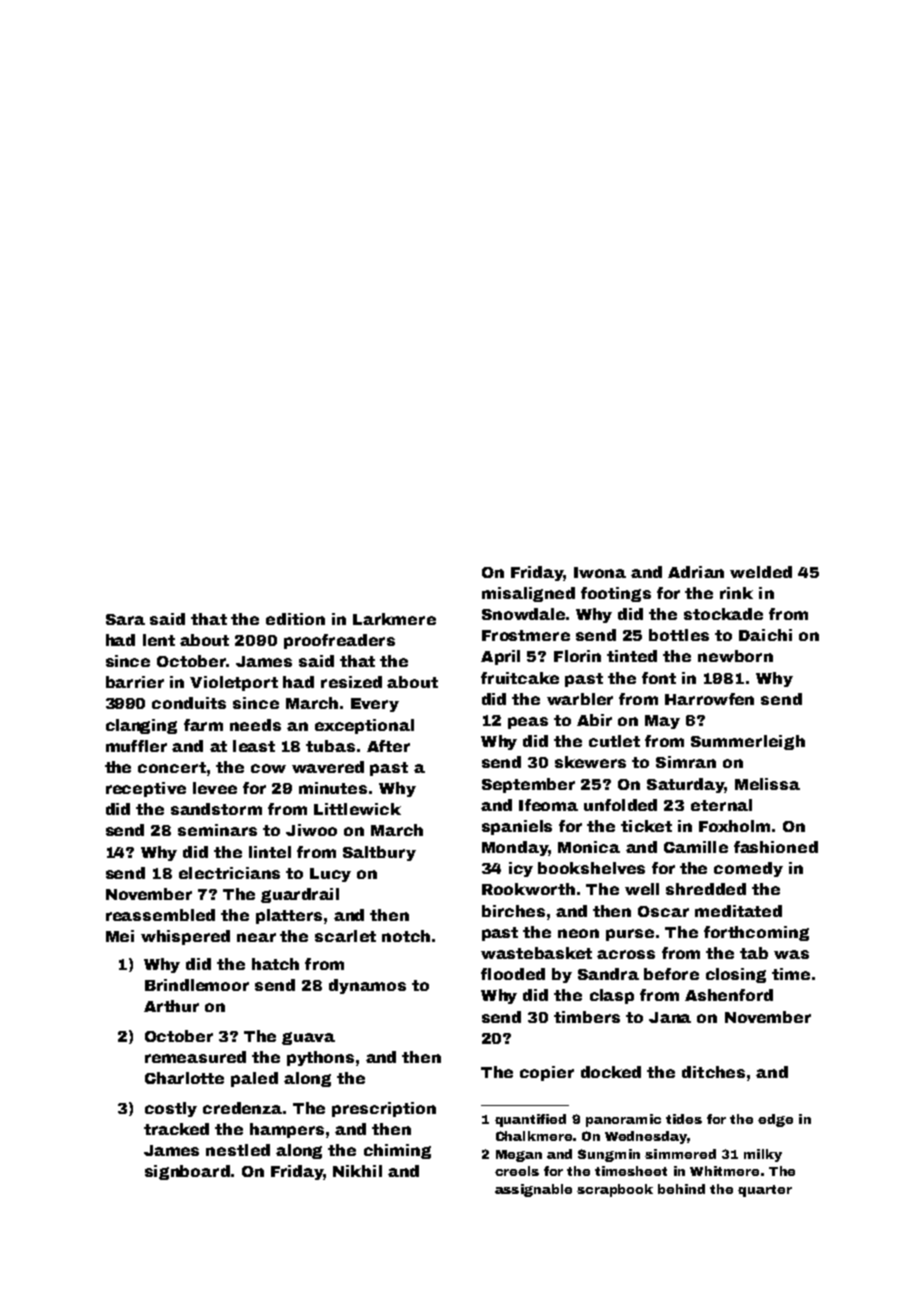  Describe the element at coordinates (333, 788) in the screenshot. I see `minutes` at that location.
